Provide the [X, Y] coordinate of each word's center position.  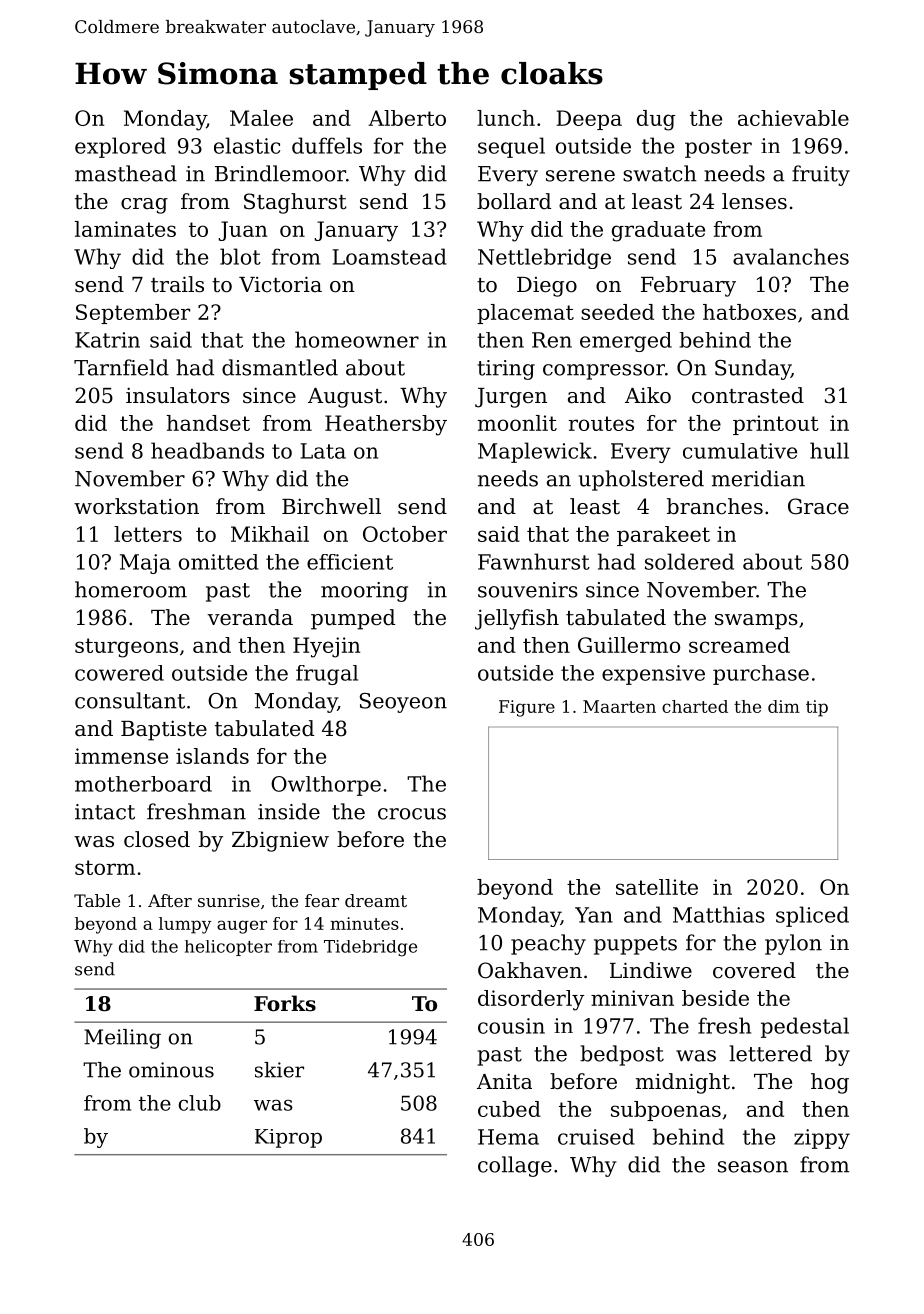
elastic [247, 145]
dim [784, 706]
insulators [178, 395]
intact [105, 812]
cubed [509, 1109]
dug [656, 120]
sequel [511, 147]
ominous [171, 1070]
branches [715, 506]
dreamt [376, 900]
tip [817, 708]
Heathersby [386, 425]
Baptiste [164, 730]
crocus [412, 814]
